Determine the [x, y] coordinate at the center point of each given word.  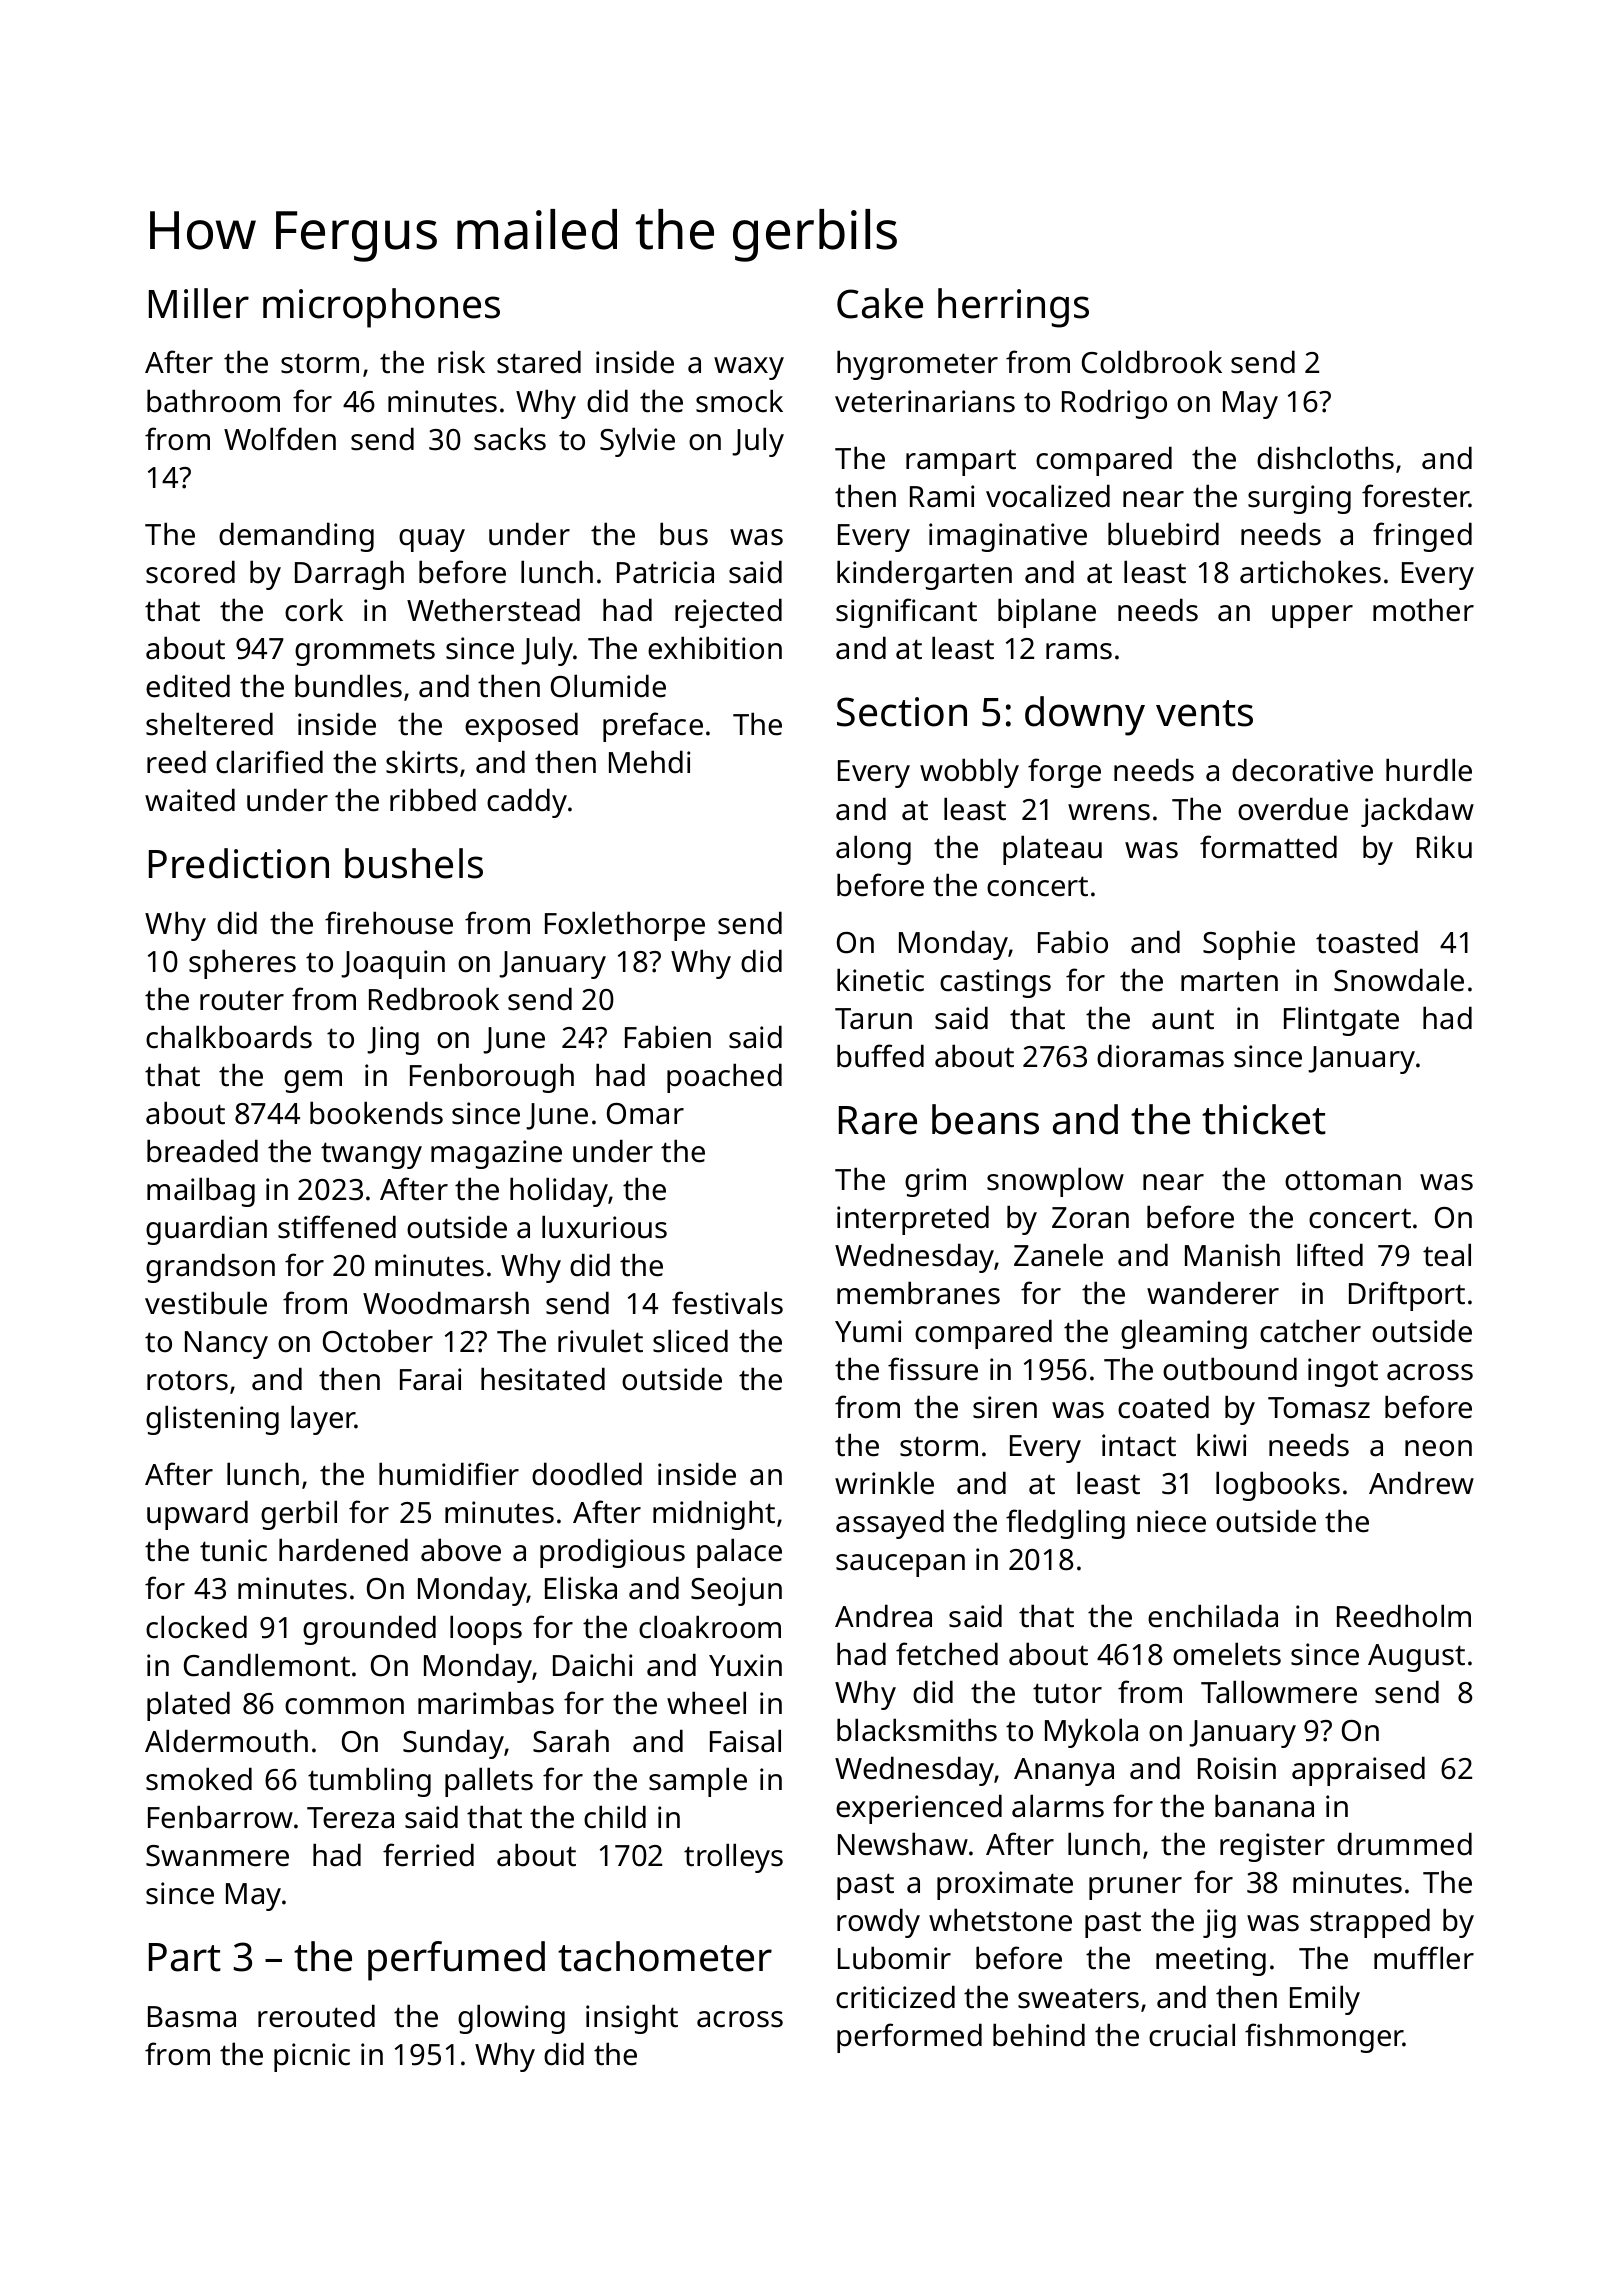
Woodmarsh [446, 1303]
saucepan [900, 1565]
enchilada [1213, 1616]
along [873, 850]
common [344, 1706]
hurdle [1429, 770]
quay [432, 540]
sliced [690, 1341]
